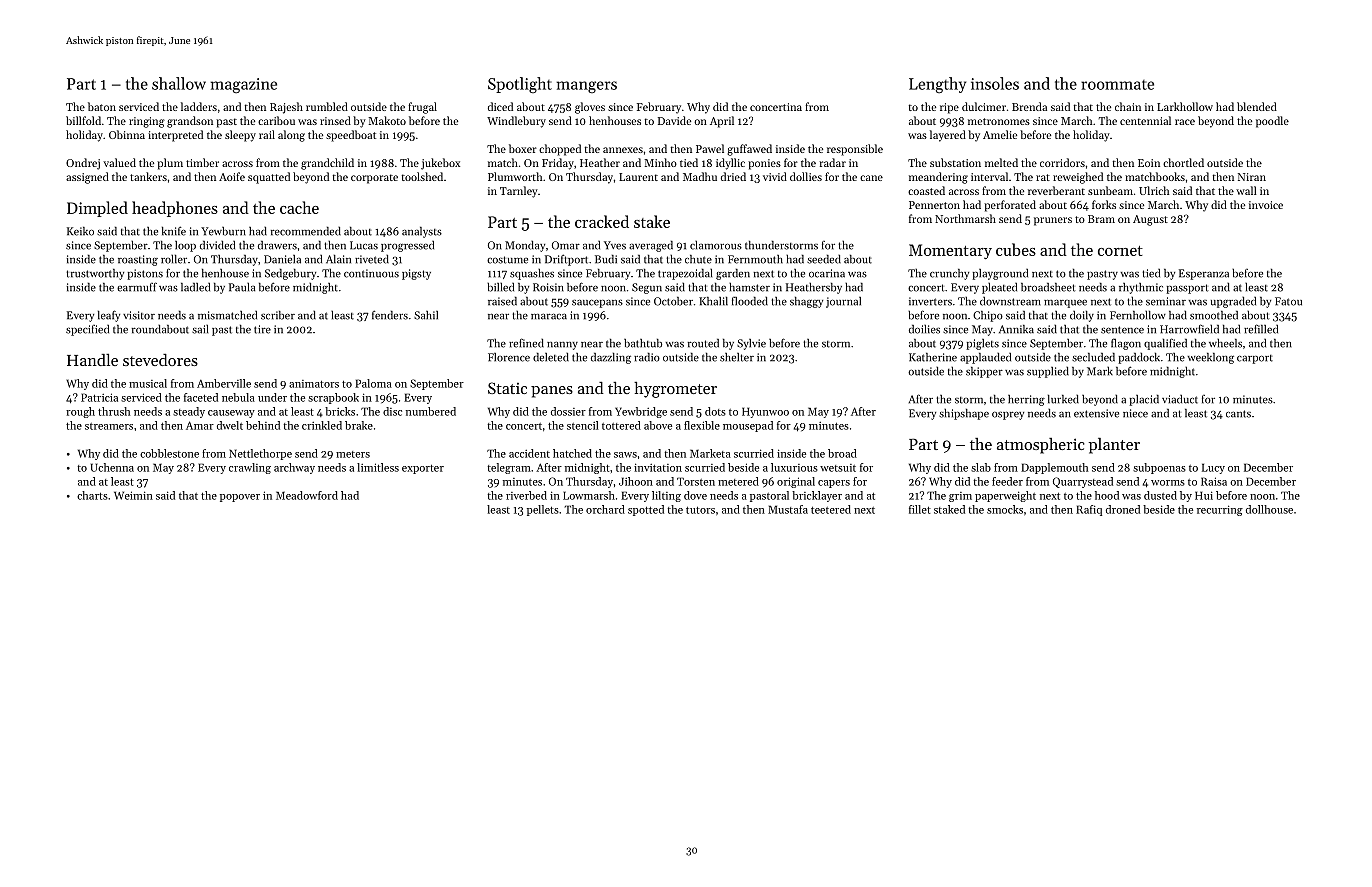 This screenshot has height=887, width=1372. What do you see at coordinates (87, 330) in the screenshot?
I see `specified` at bounding box center [87, 330].
